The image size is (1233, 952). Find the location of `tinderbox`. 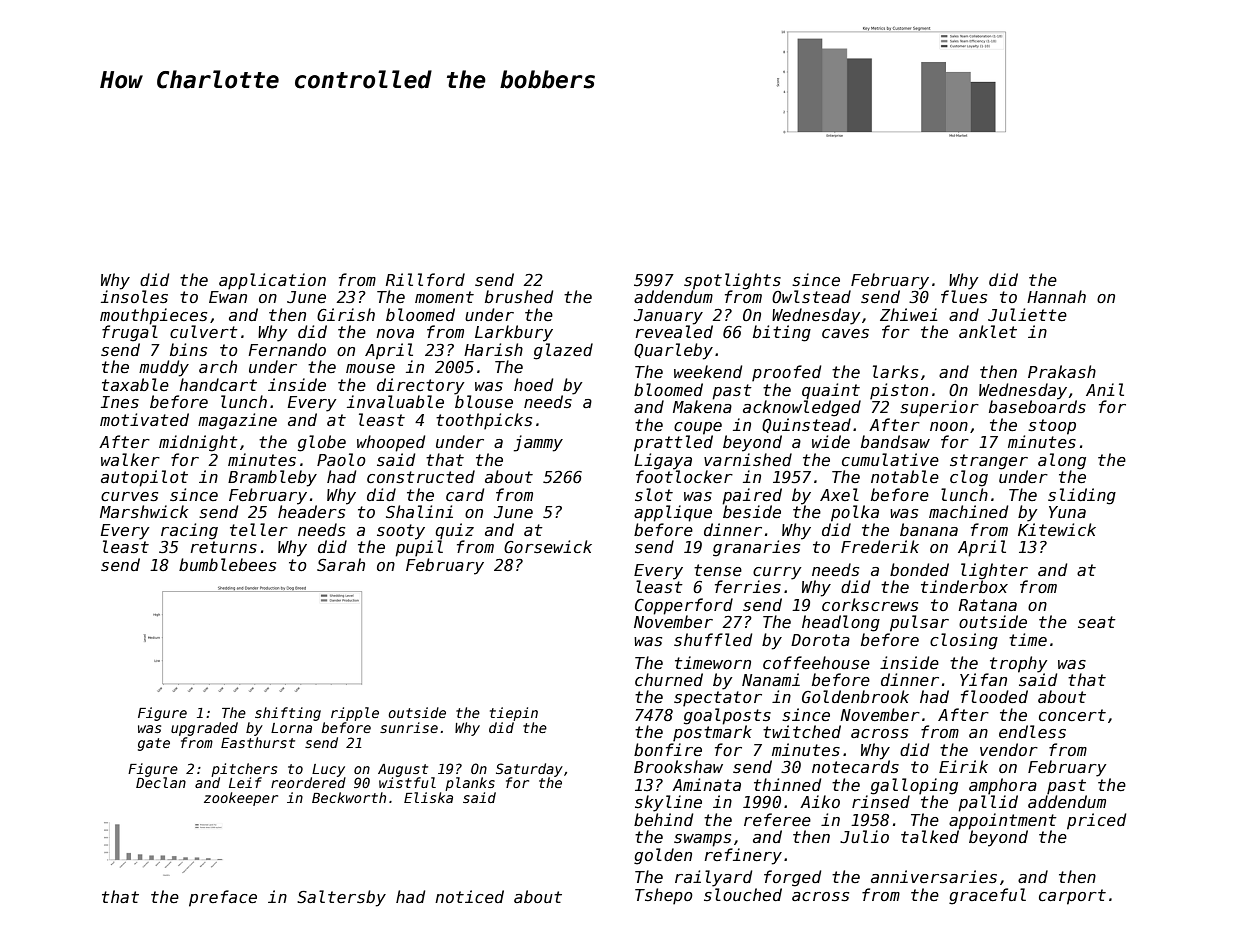

tinderbox is located at coordinates (964, 586).
